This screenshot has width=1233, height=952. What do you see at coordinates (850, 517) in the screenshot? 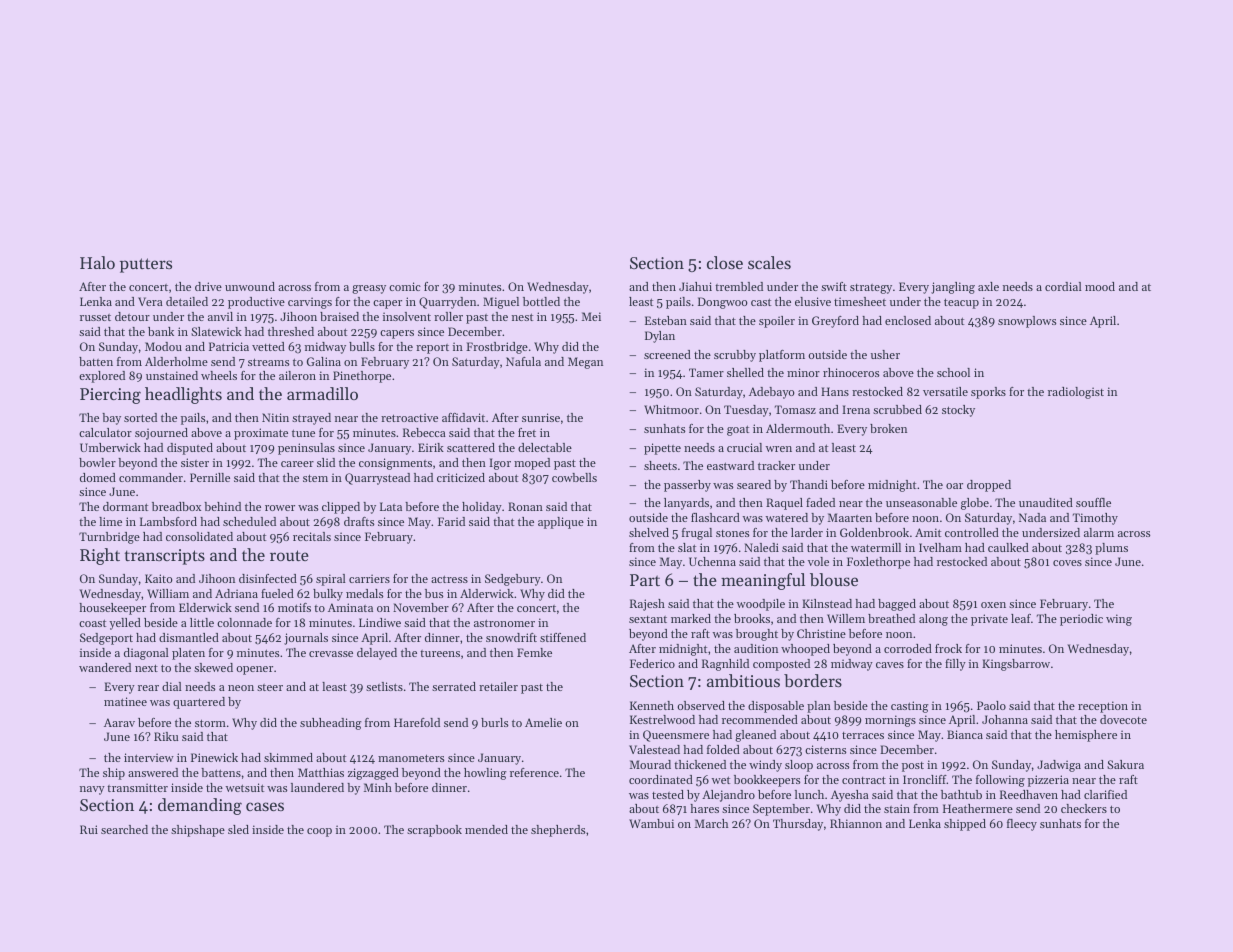
I see `Maarten` at bounding box center [850, 517].
